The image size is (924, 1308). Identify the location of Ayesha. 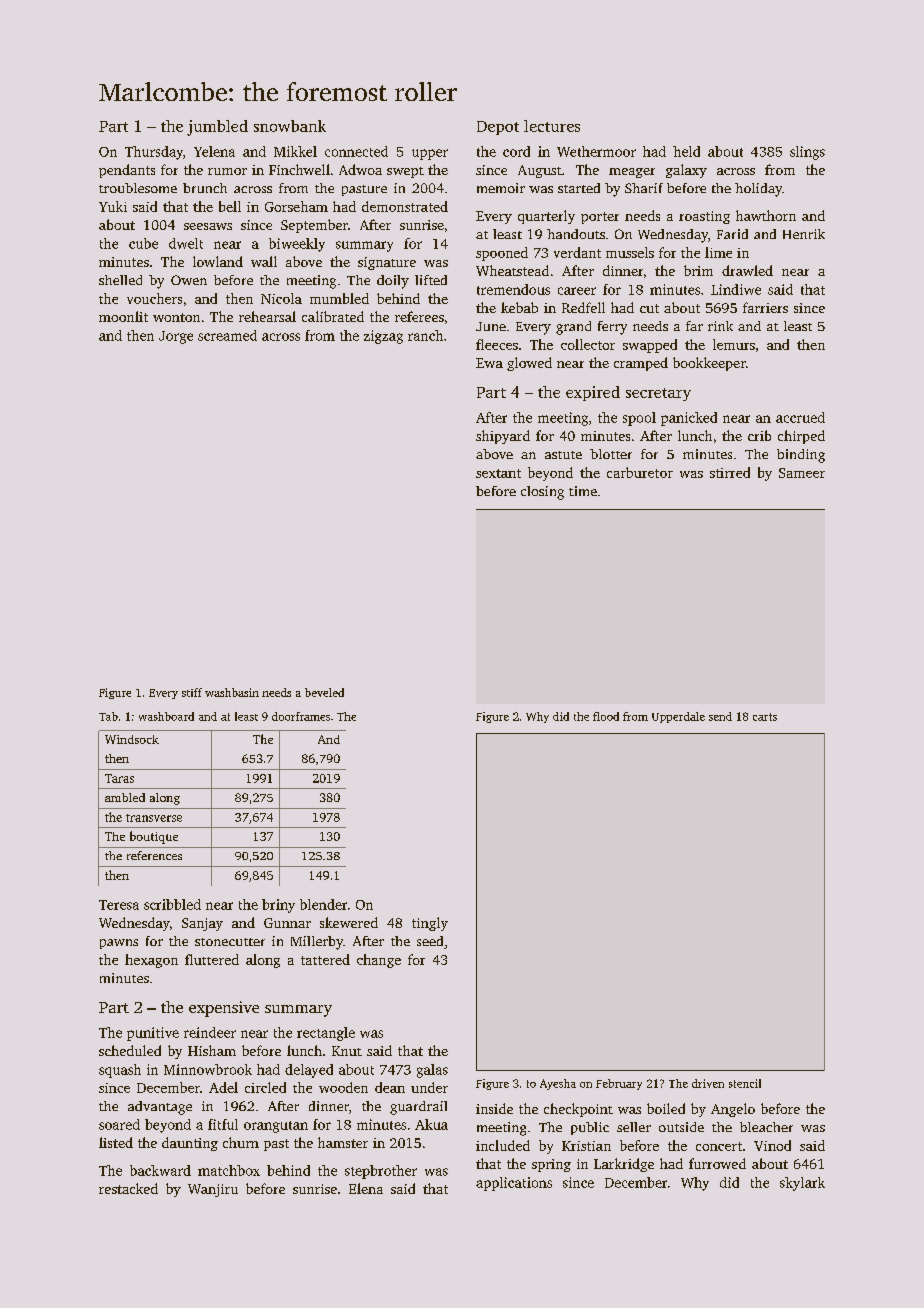
(558, 1084).
